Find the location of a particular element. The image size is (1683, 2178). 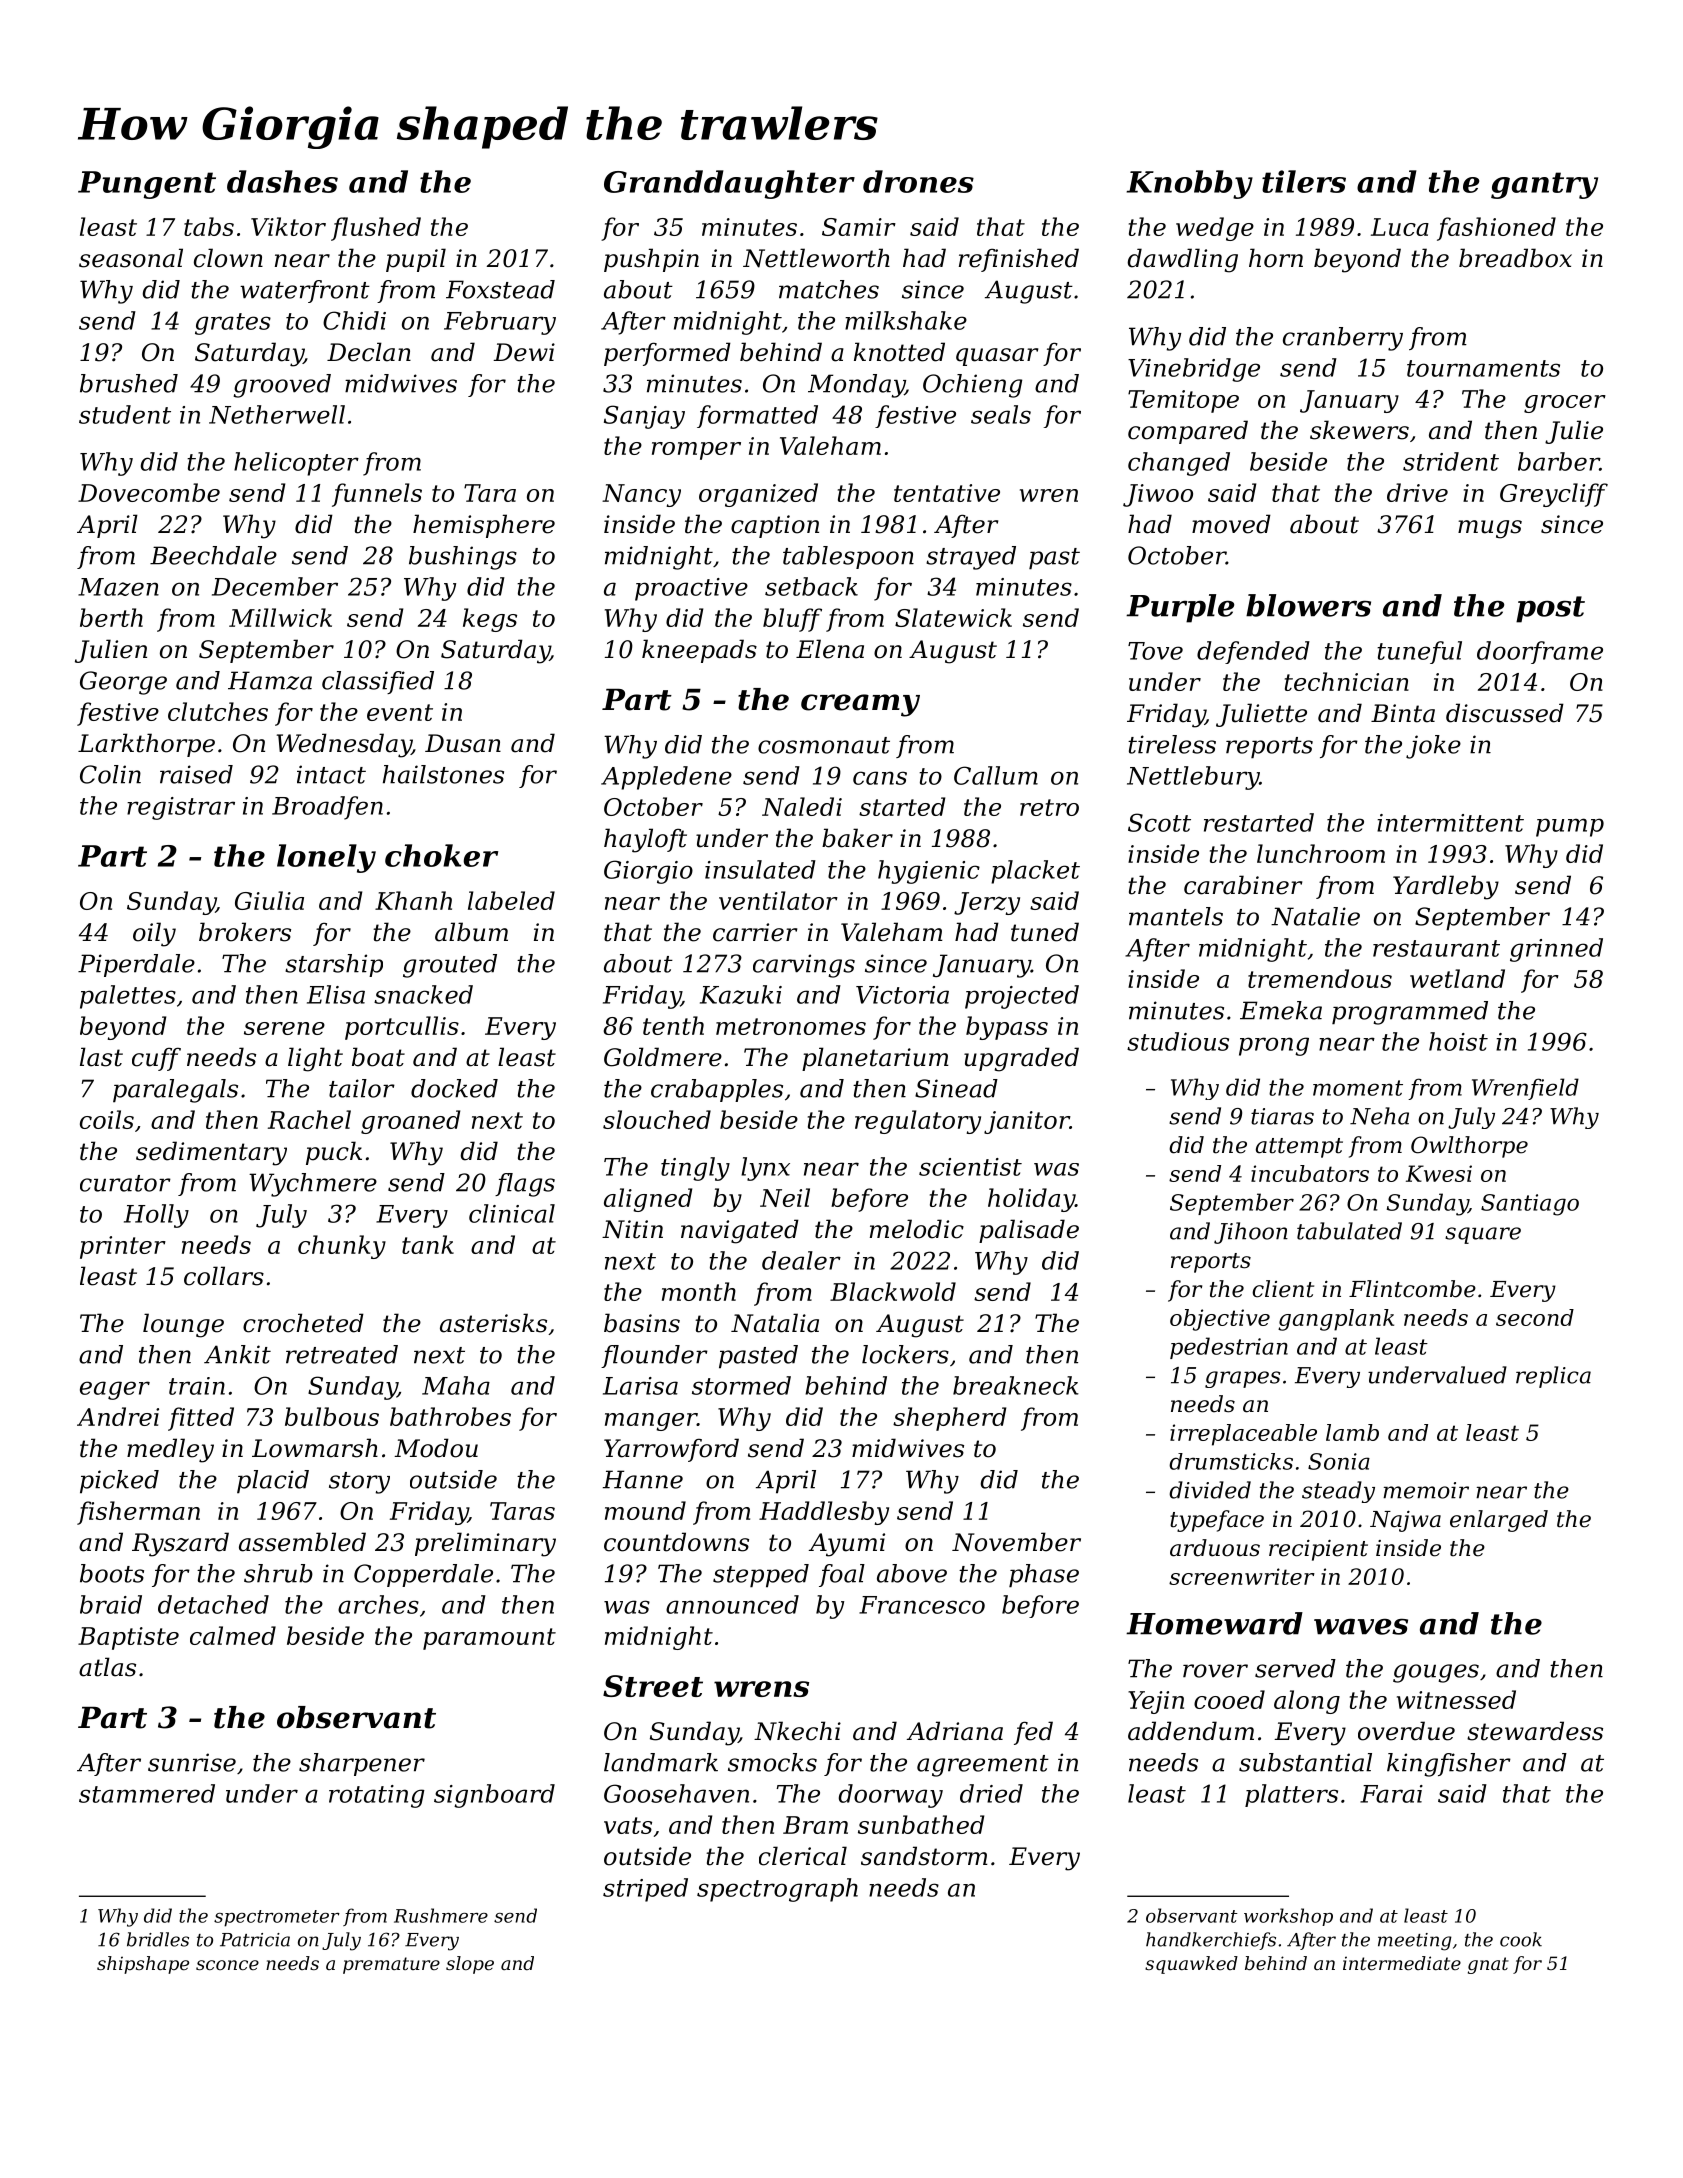

tiaras is located at coordinates (1282, 1116).
